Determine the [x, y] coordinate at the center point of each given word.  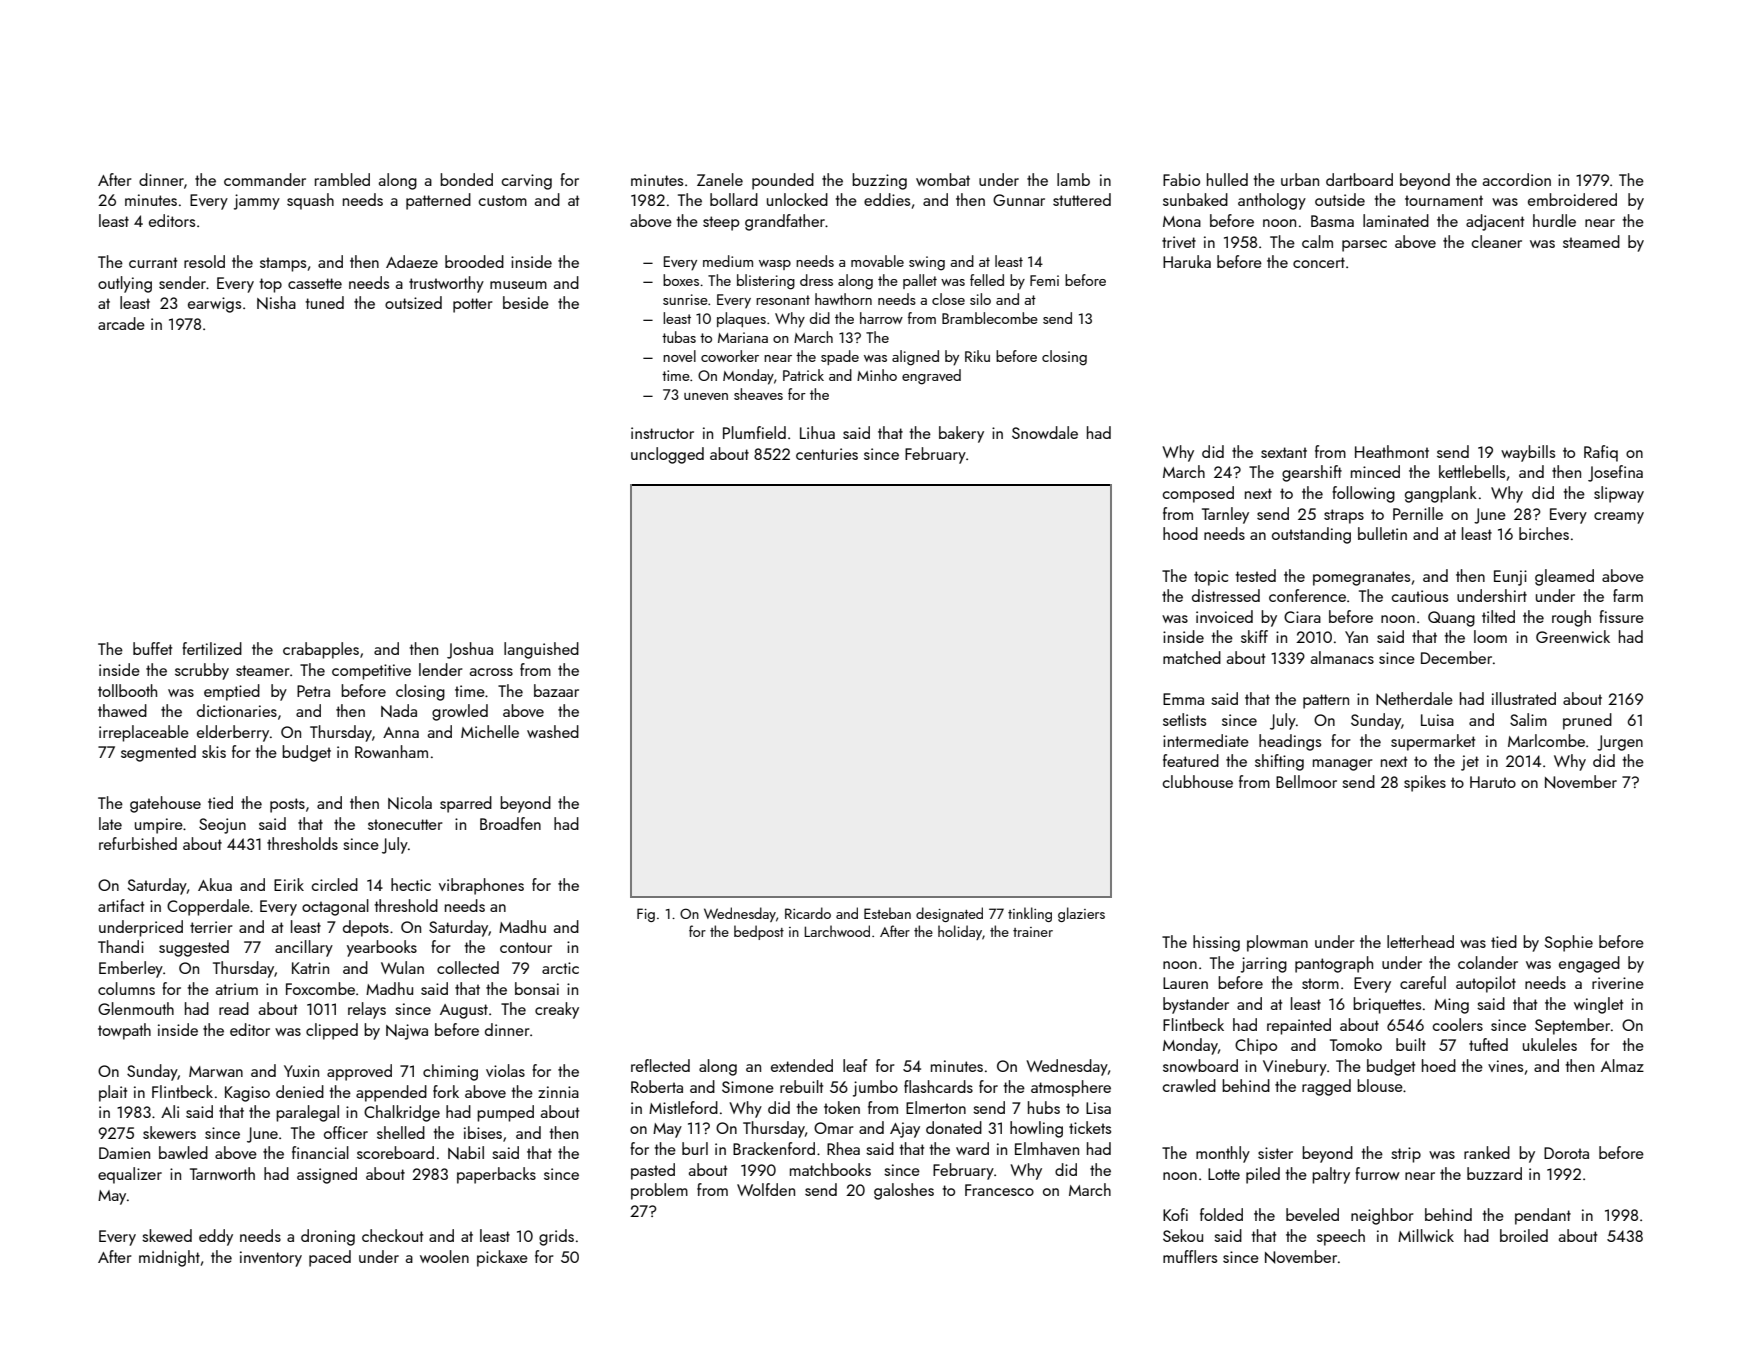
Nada [399, 711]
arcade [121, 323]
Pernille [1418, 513]
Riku [977, 356]
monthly [1223, 1154]
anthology [1272, 201]
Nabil [466, 1153]
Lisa [1098, 1108]
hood [1180, 533]
